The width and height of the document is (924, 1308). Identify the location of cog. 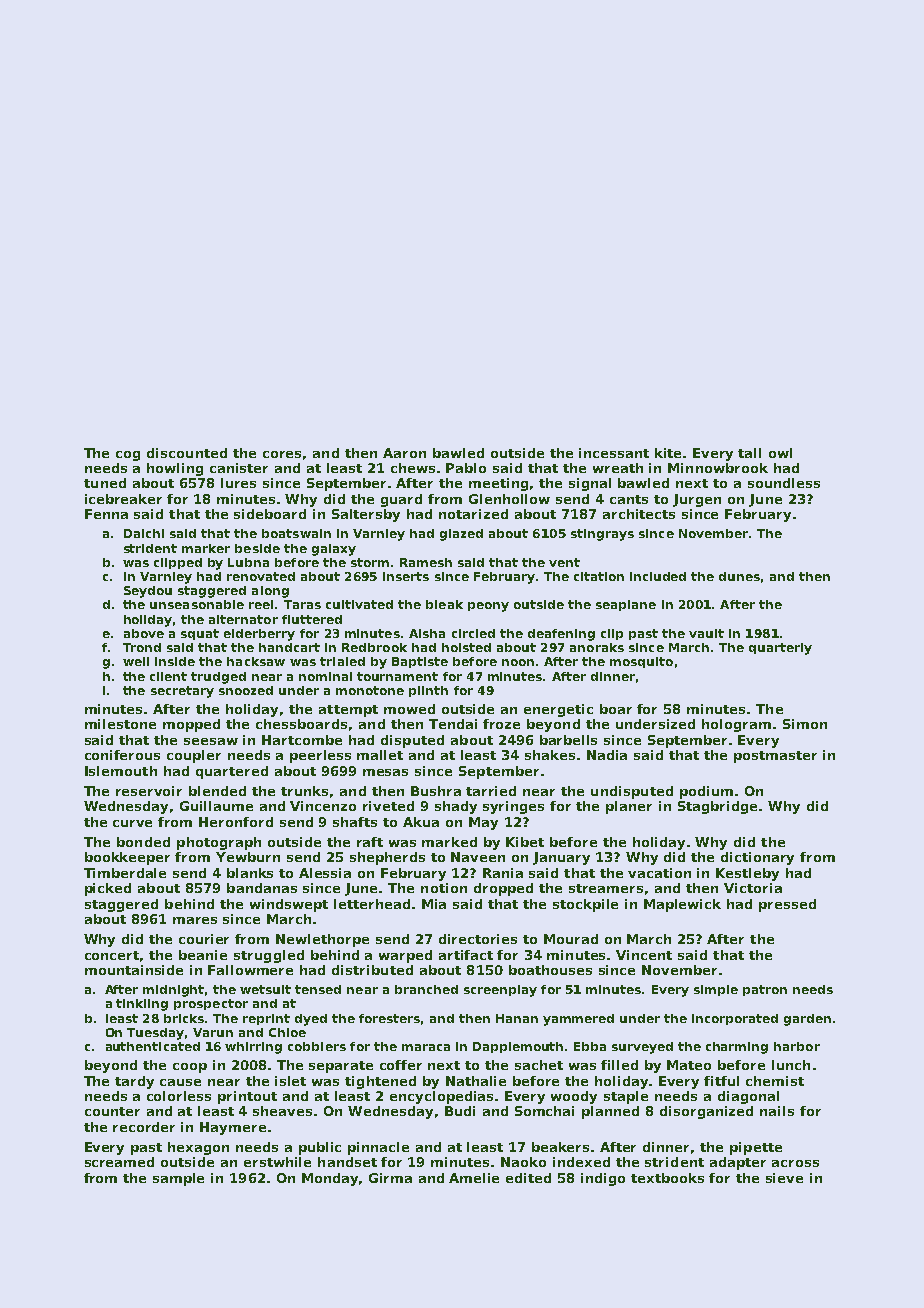
(128, 456).
